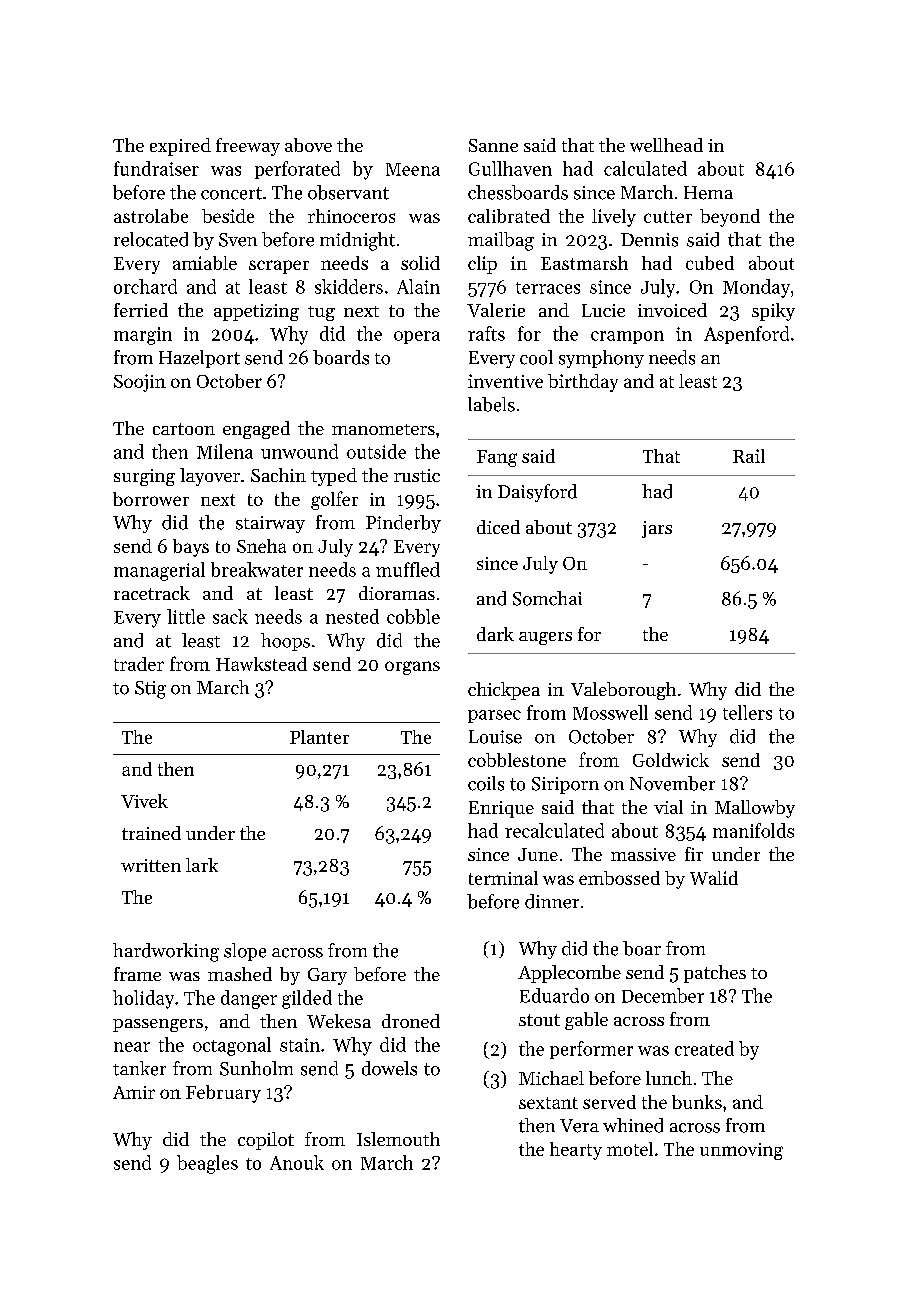 The width and height of the screenshot is (908, 1316). What do you see at coordinates (238, 240) in the screenshot?
I see `Sven` at bounding box center [238, 240].
